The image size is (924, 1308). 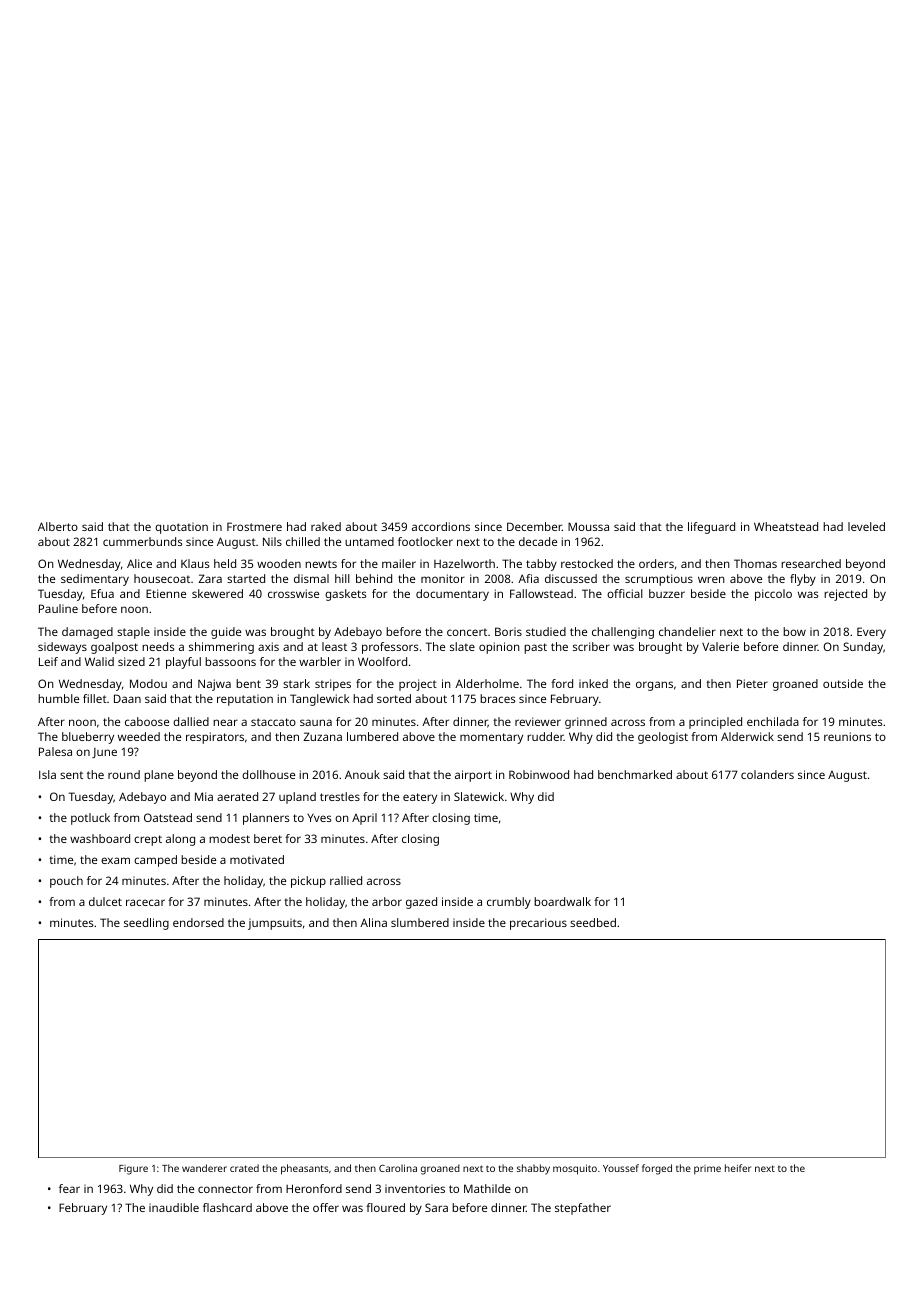 What do you see at coordinates (441, 526) in the screenshot?
I see `accordions` at bounding box center [441, 526].
